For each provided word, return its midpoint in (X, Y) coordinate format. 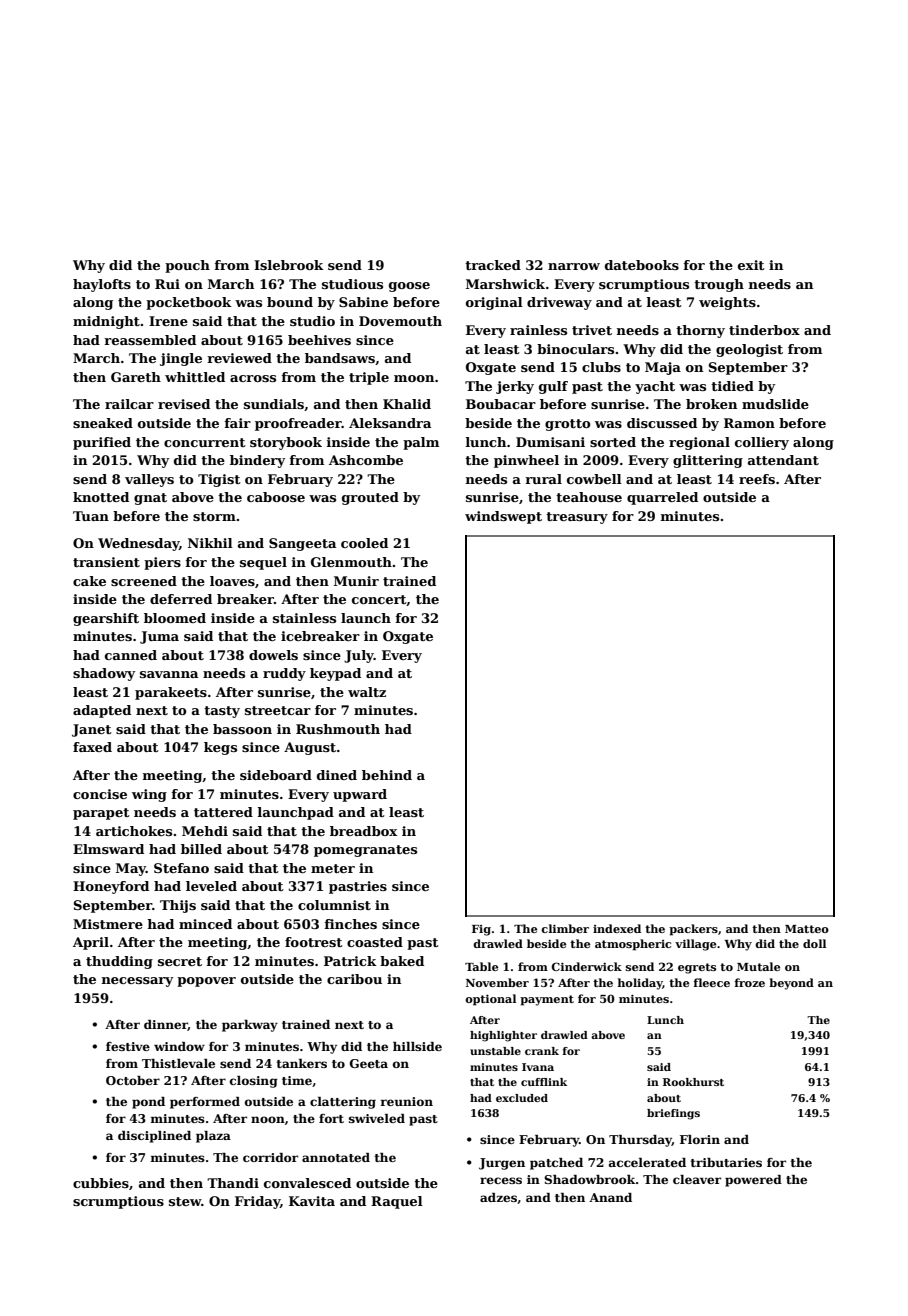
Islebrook (289, 265)
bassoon (242, 729)
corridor (270, 1157)
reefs (757, 479)
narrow (574, 266)
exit (751, 265)
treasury (577, 518)
